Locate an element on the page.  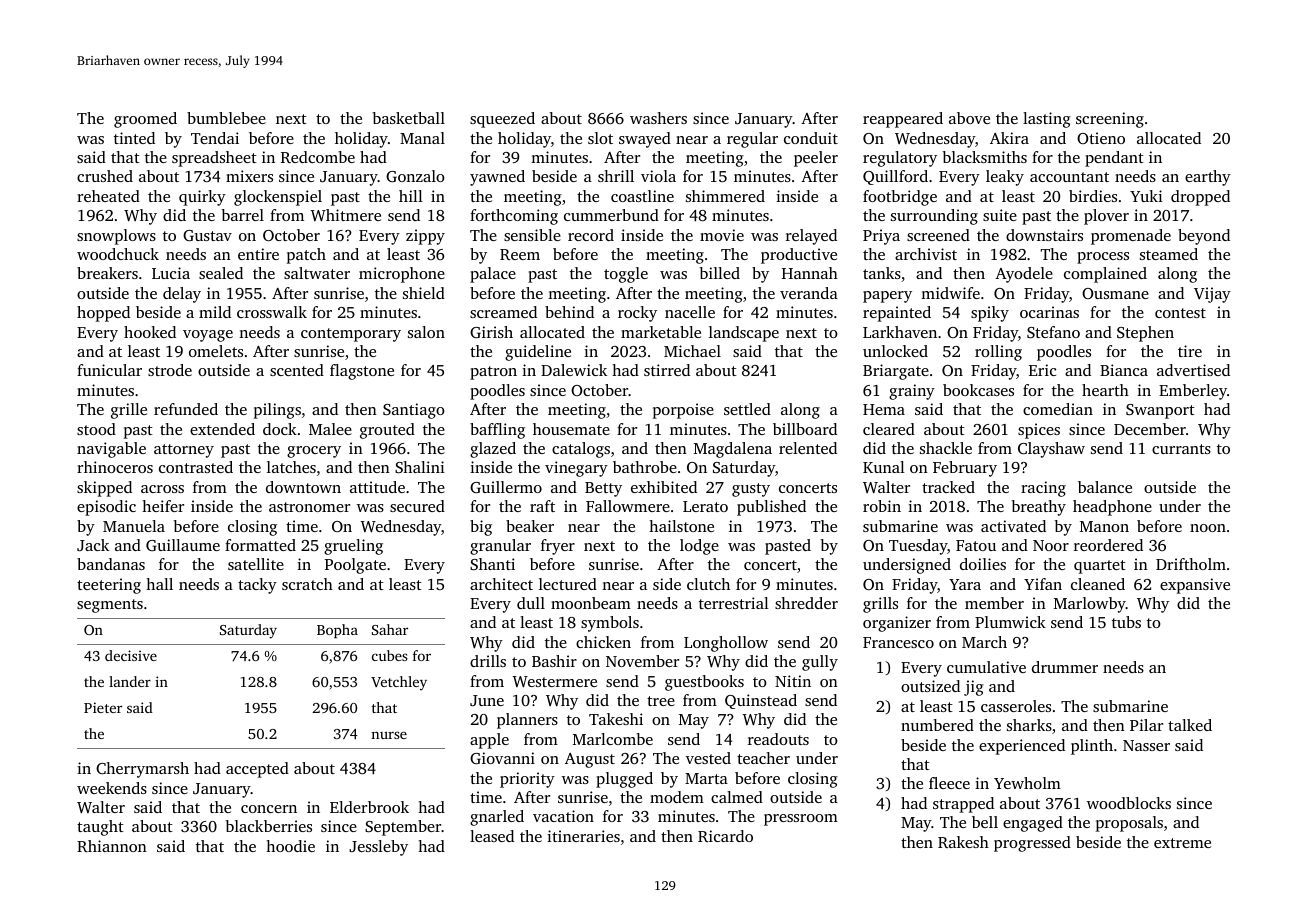
coastline is located at coordinates (642, 196).
